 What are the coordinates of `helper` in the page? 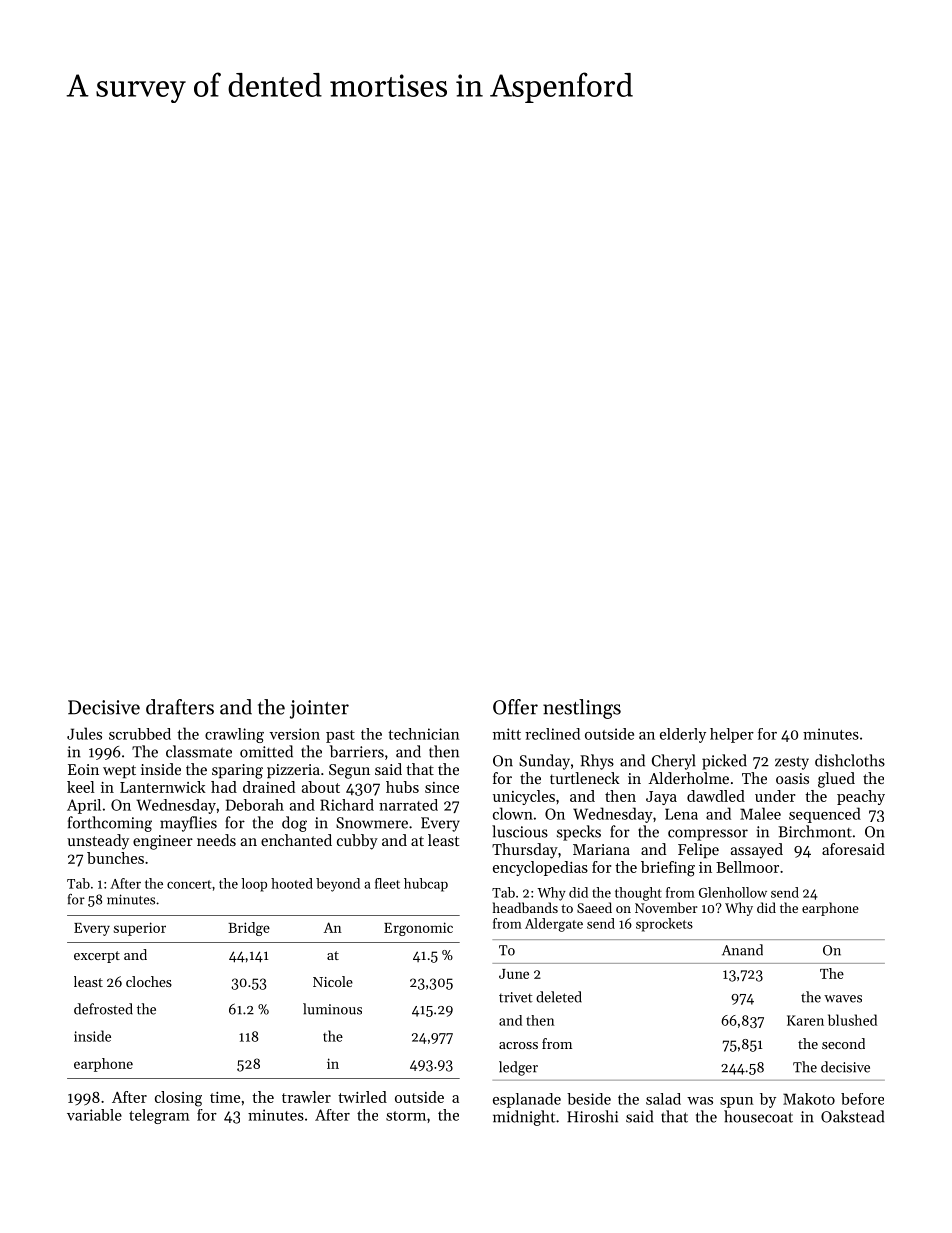 It's located at (732, 735).
